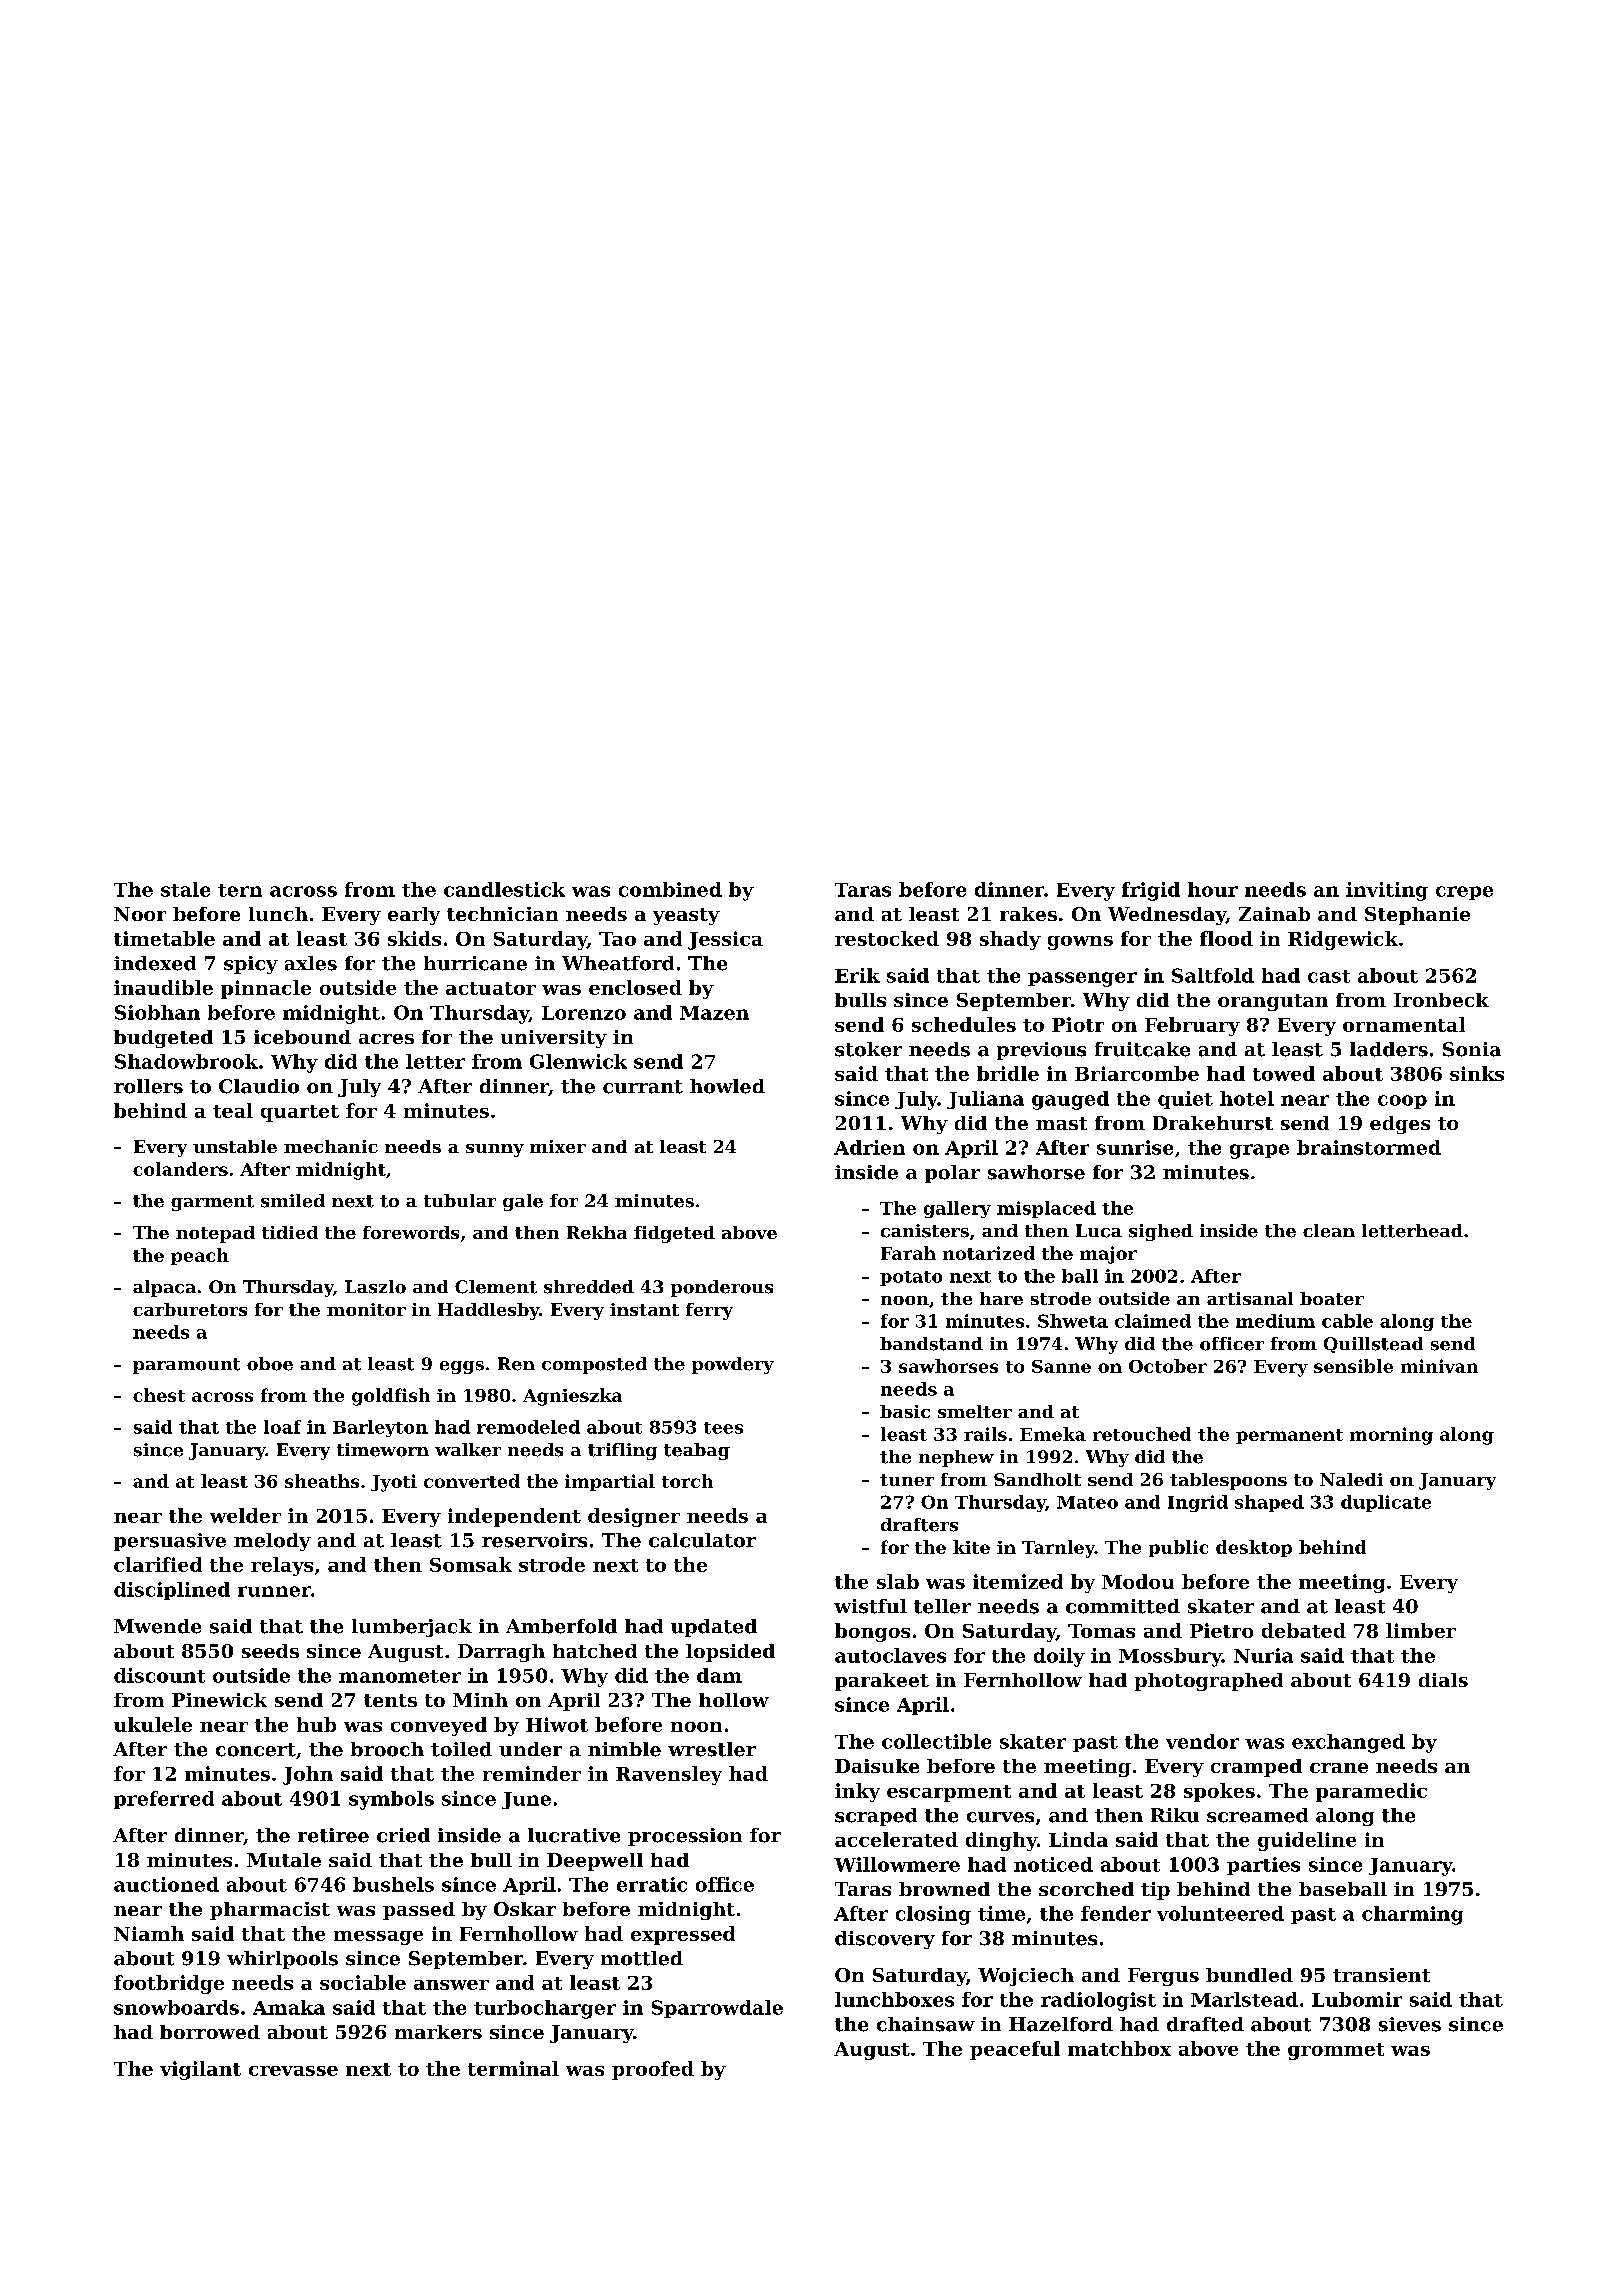 Image resolution: width=1620 pixels, height=2292 pixels. What do you see at coordinates (1443, 1680) in the screenshot?
I see `dials` at bounding box center [1443, 1680].
